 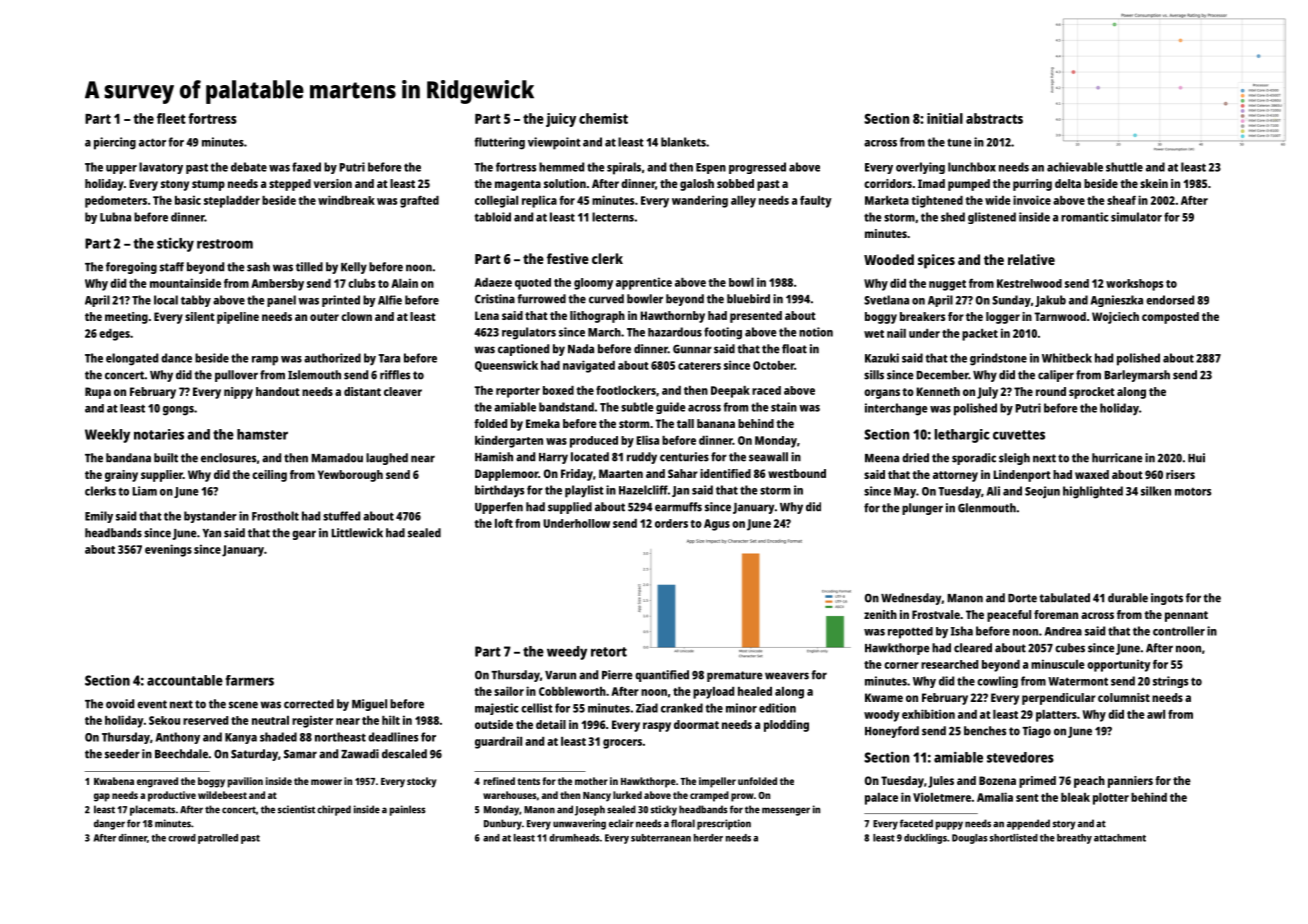 What do you see at coordinates (171, 118) in the screenshot?
I see `fleet` at bounding box center [171, 118].
